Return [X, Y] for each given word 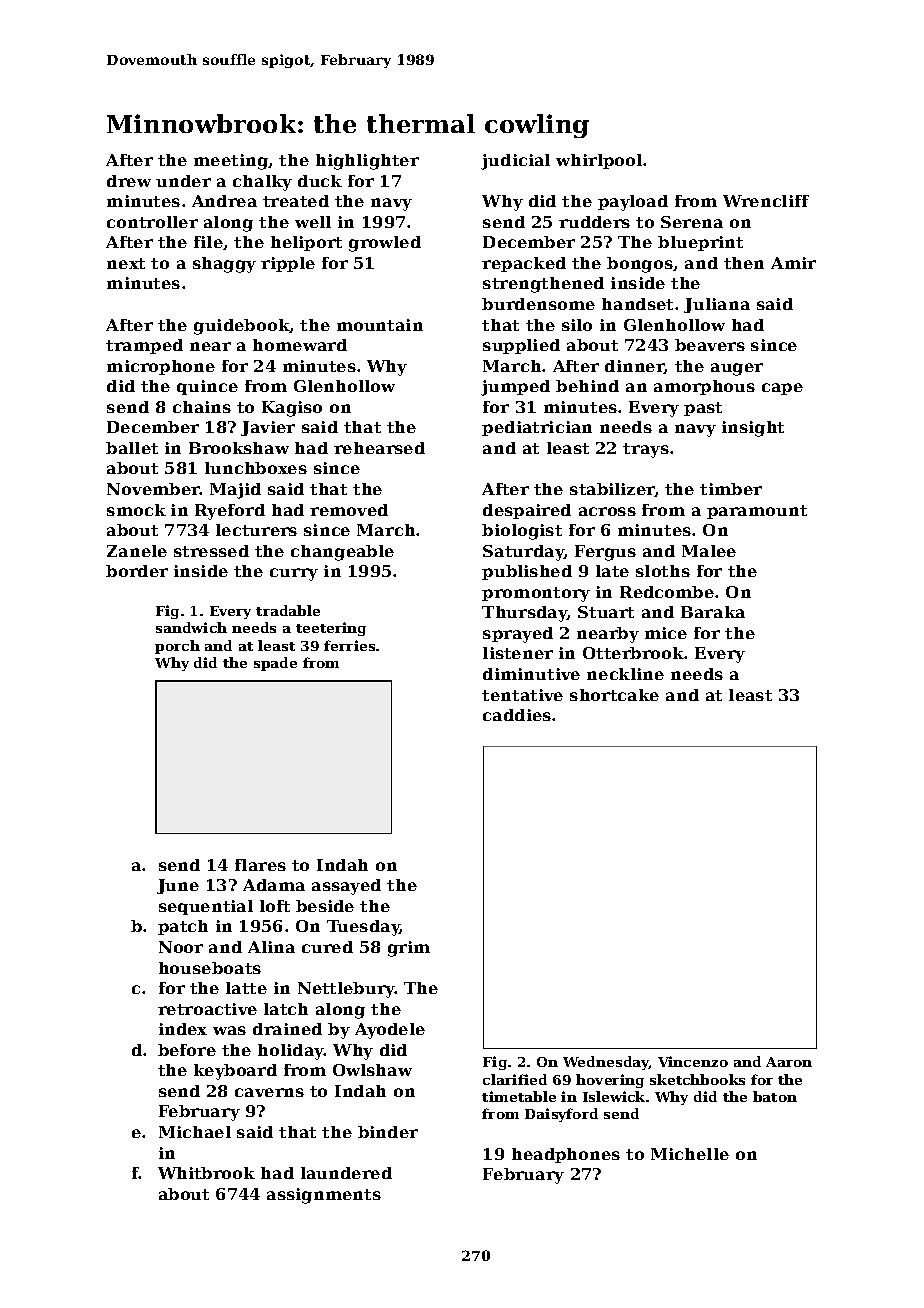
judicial [515, 162]
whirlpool [599, 161]
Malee [709, 551]
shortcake [614, 695]
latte [246, 988]
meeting [231, 162]
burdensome [538, 304]
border [137, 571]
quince [207, 387]
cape [782, 389]
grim [409, 949]
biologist [522, 532]
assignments [324, 1196]
